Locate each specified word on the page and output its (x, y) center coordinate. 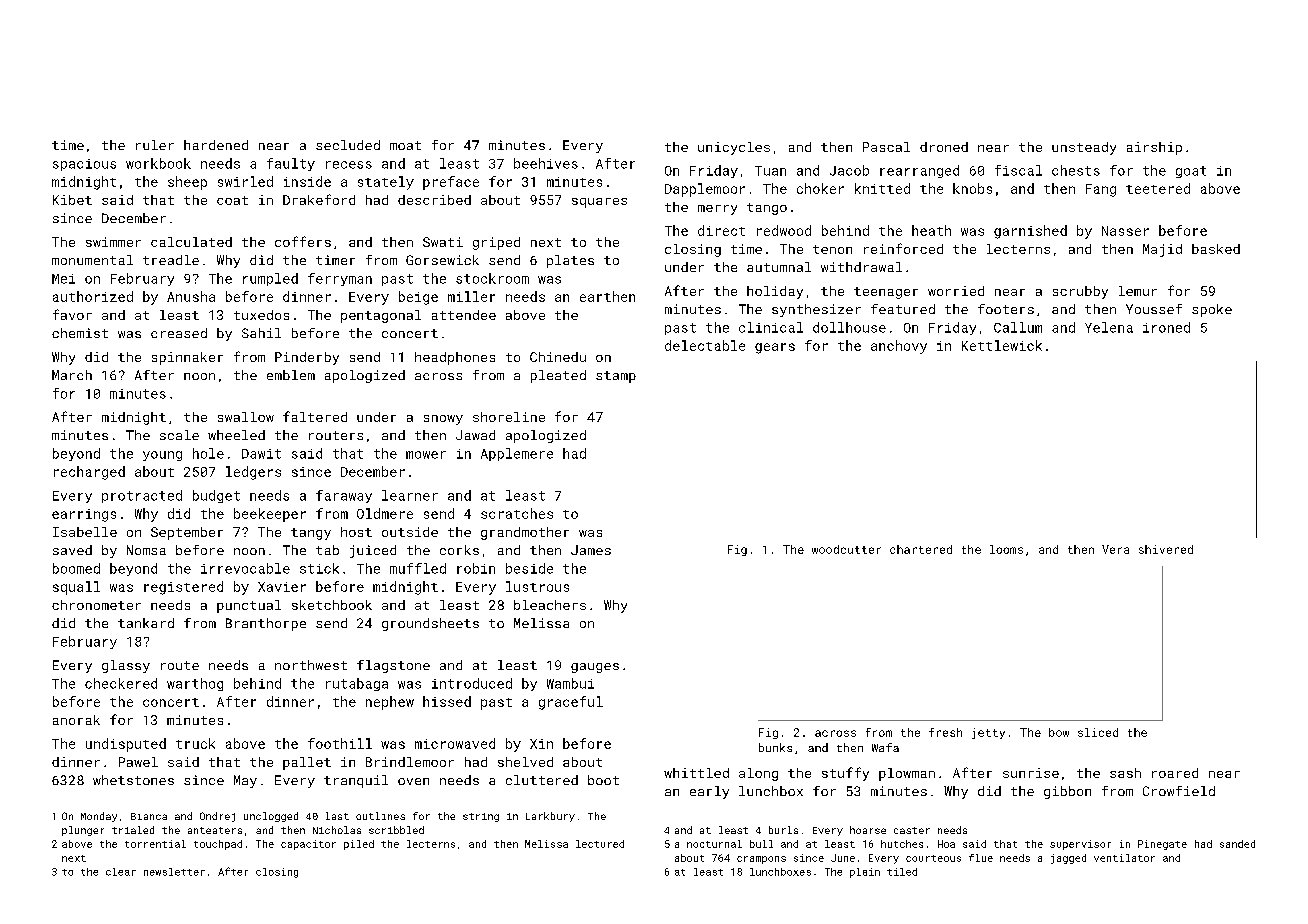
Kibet (72, 200)
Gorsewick (442, 260)
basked (1216, 249)
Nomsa (146, 550)
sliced (1098, 732)
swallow (246, 417)
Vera (1115, 549)
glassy (126, 666)
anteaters (215, 830)
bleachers (550, 605)
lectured (600, 844)
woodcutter (846, 549)
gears (775, 348)
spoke (1212, 310)
